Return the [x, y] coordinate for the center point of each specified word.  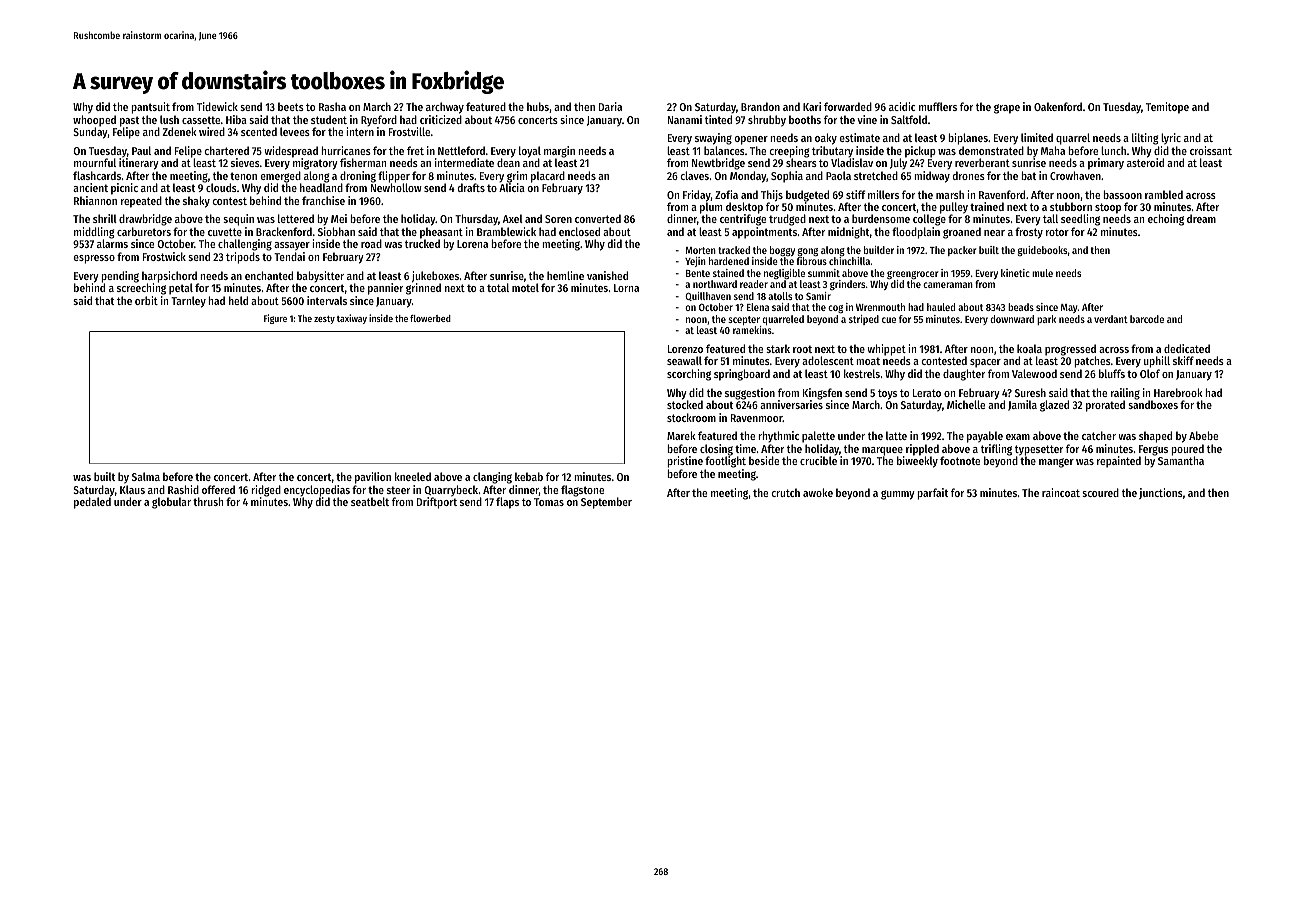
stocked [685, 404]
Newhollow [396, 187]
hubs [538, 106]
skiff [1183, 360]
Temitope [1167, 108]
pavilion [373, 478]
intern [360, 131]
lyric [1171, 139]
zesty [324, 320]
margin [559, 152]
